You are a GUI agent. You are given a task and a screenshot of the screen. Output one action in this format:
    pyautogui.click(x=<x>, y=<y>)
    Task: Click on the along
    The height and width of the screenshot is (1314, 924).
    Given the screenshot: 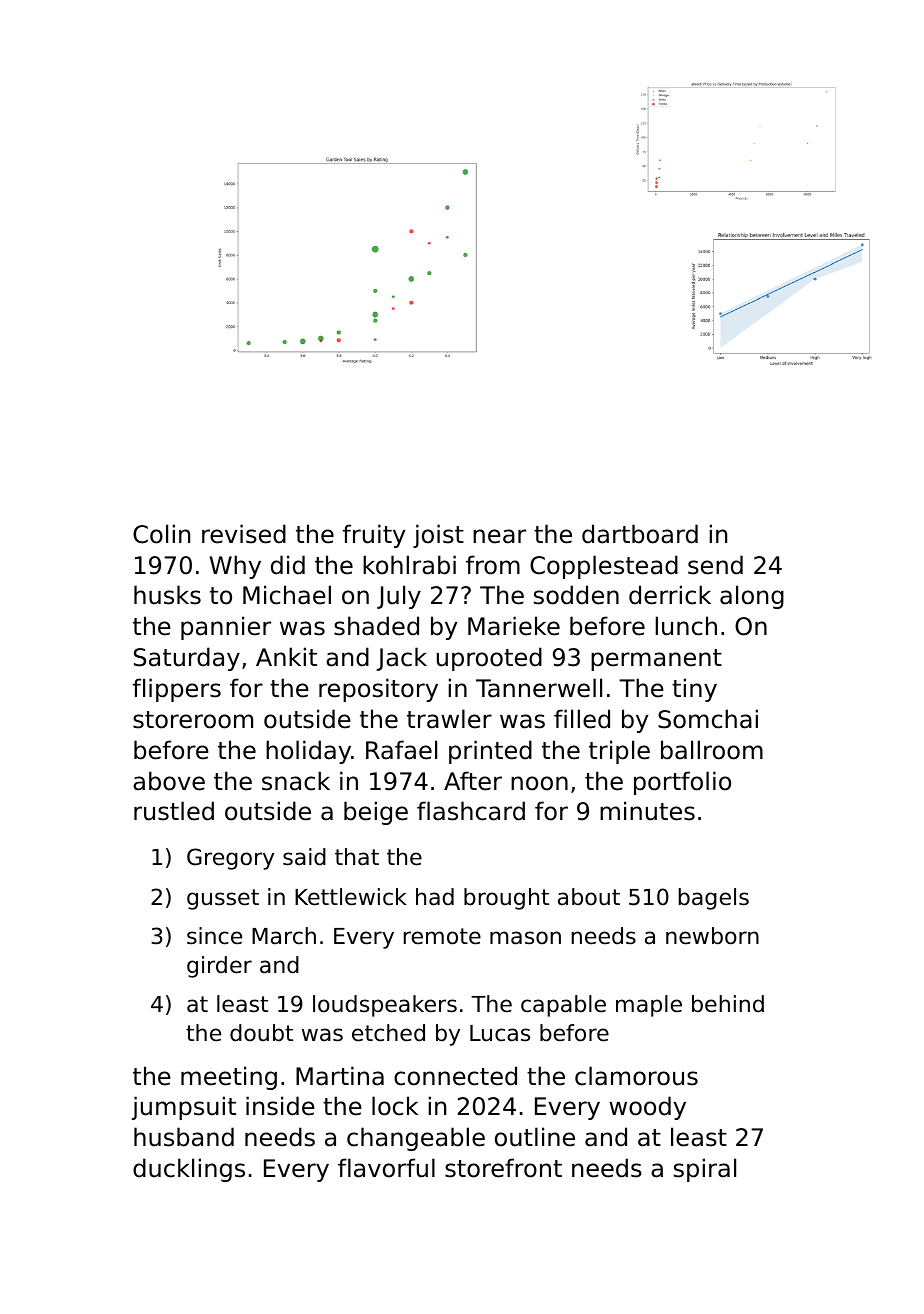 What is the action you would take?
    pyautogui.click(x=752, y=597)
